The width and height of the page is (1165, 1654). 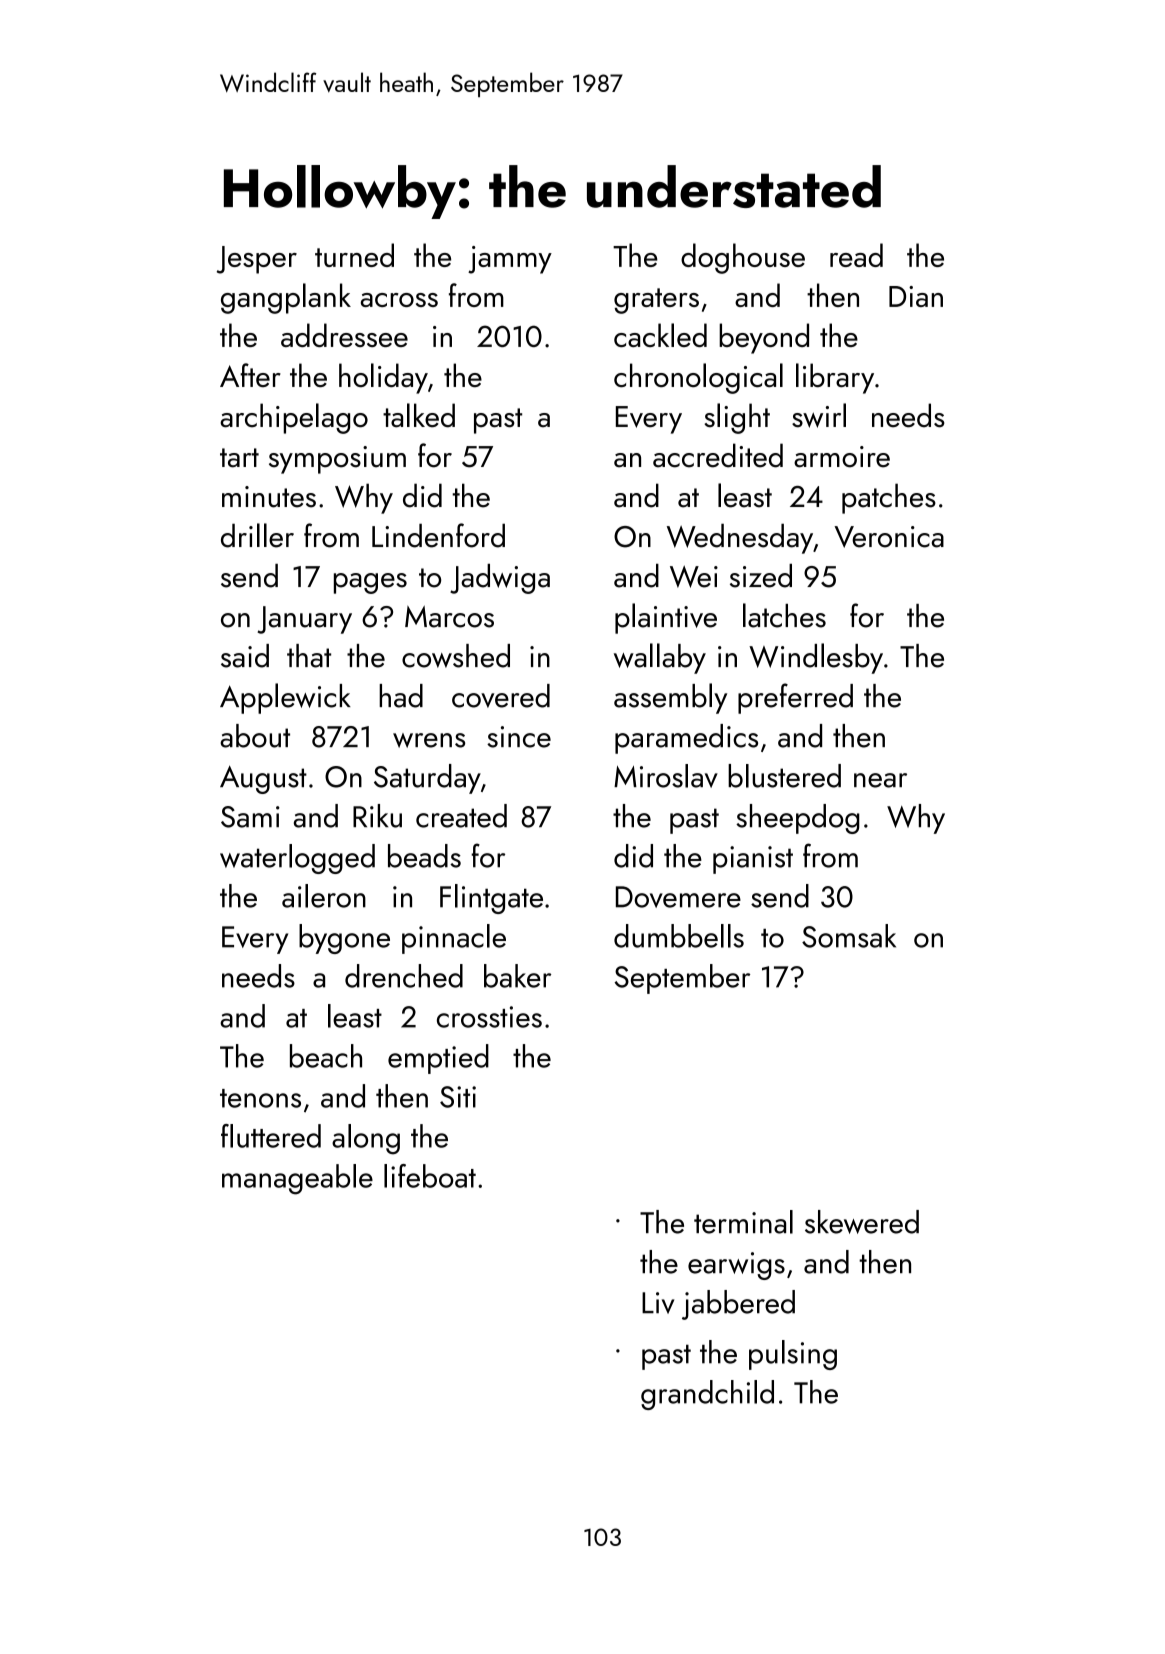 I want to click on drenched, so click(x=404, y=976).
